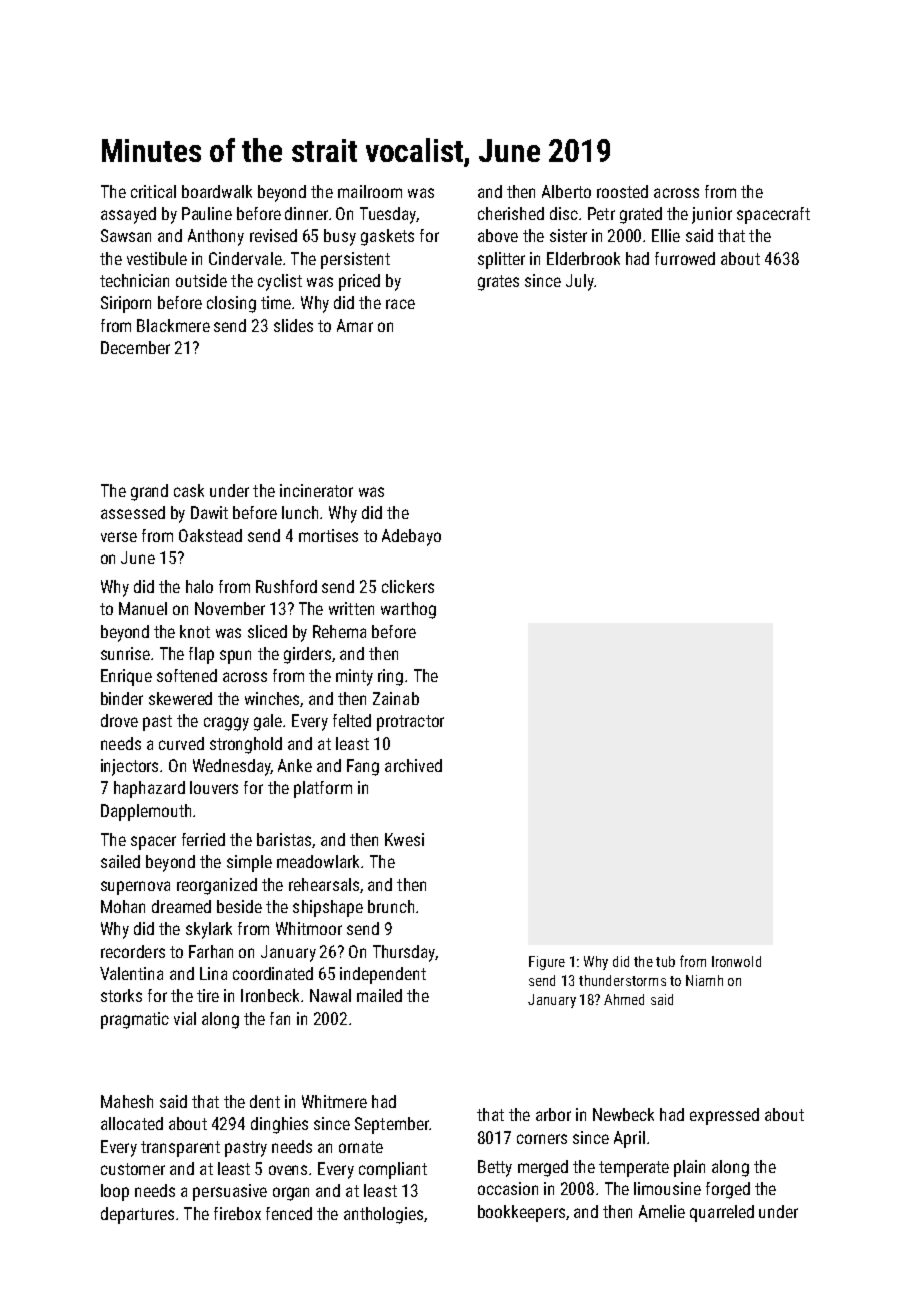 The image size is (924, 1311). What do you see at coordinates (410, 723) in the screenshot?
I see `protractor` at bounding box center [410, 723].
